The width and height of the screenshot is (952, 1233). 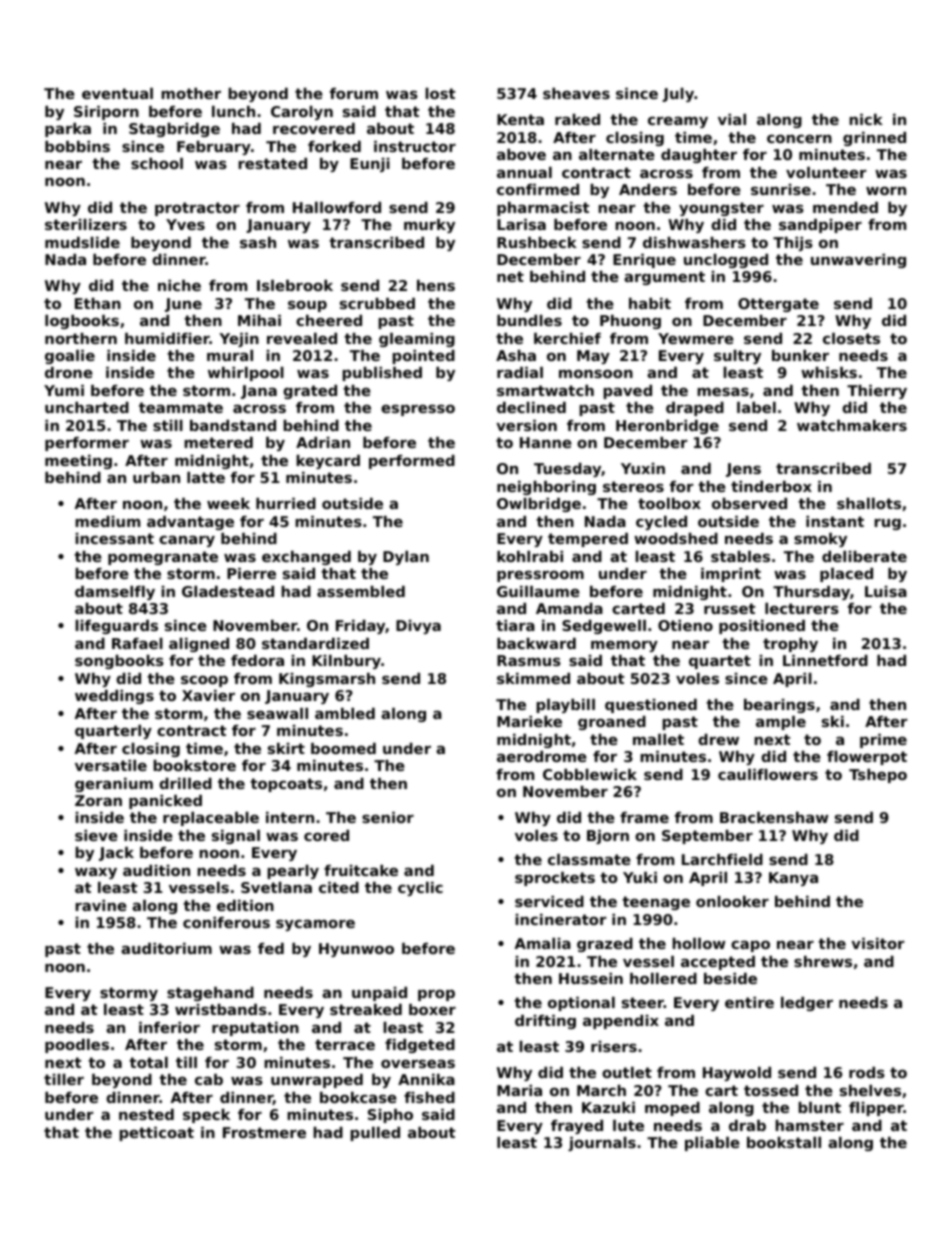 I want to click on serviced, so click(x=549, y=901).
